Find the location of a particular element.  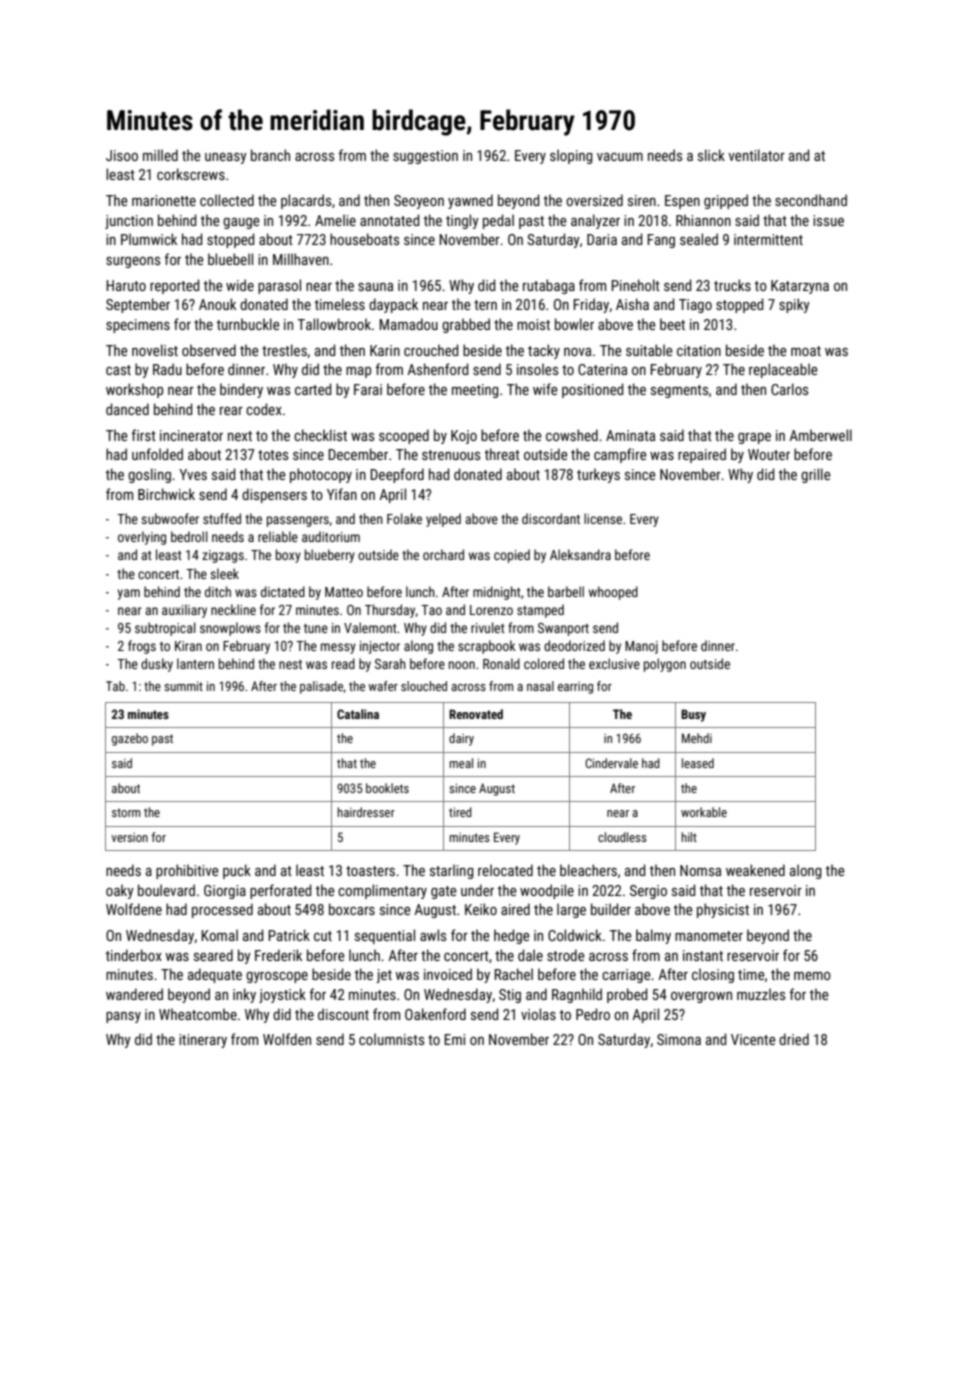

weakened is located at coordinates (755, 870).
